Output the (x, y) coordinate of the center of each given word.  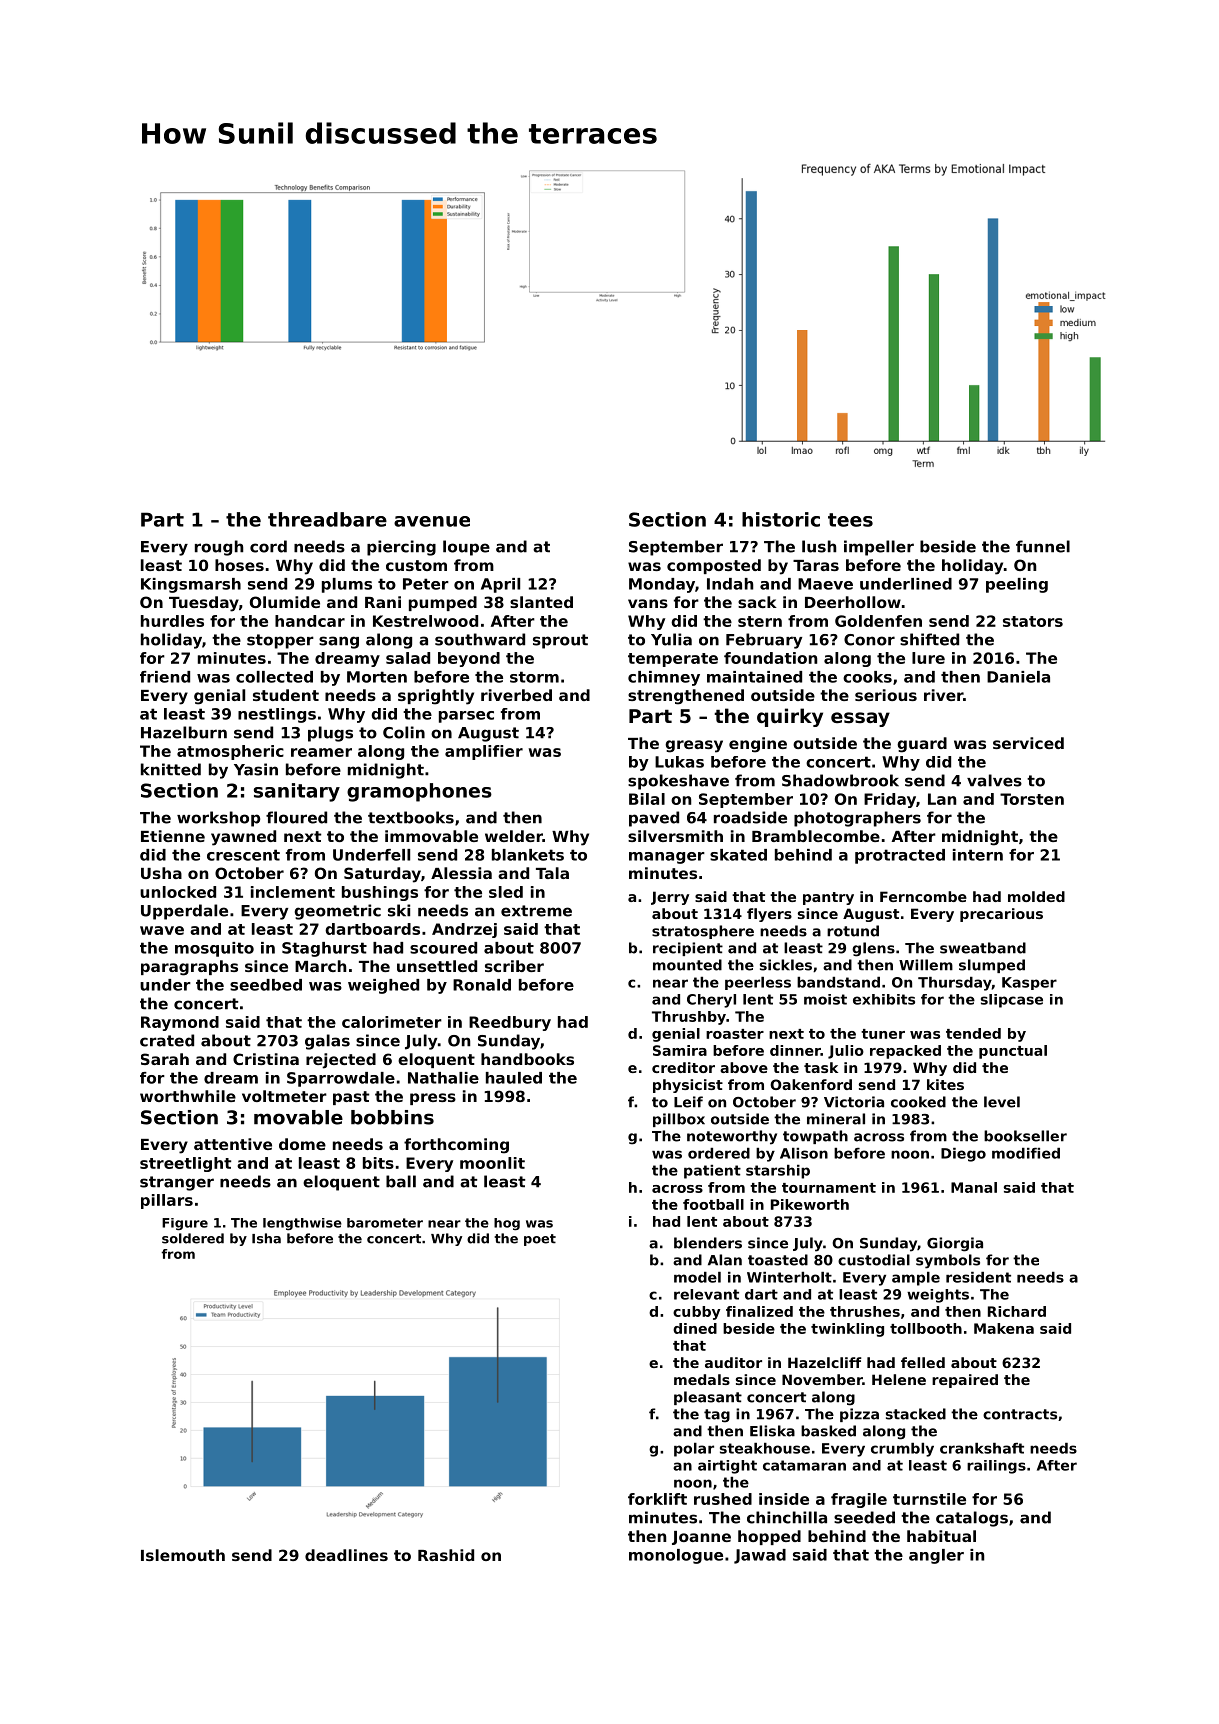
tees (850, 520)
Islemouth (183, 1555)
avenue (432, 521)
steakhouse (765, 1448)
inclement (293, 892)
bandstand (838, 982)
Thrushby (689, 1018)
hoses (239, 565)
